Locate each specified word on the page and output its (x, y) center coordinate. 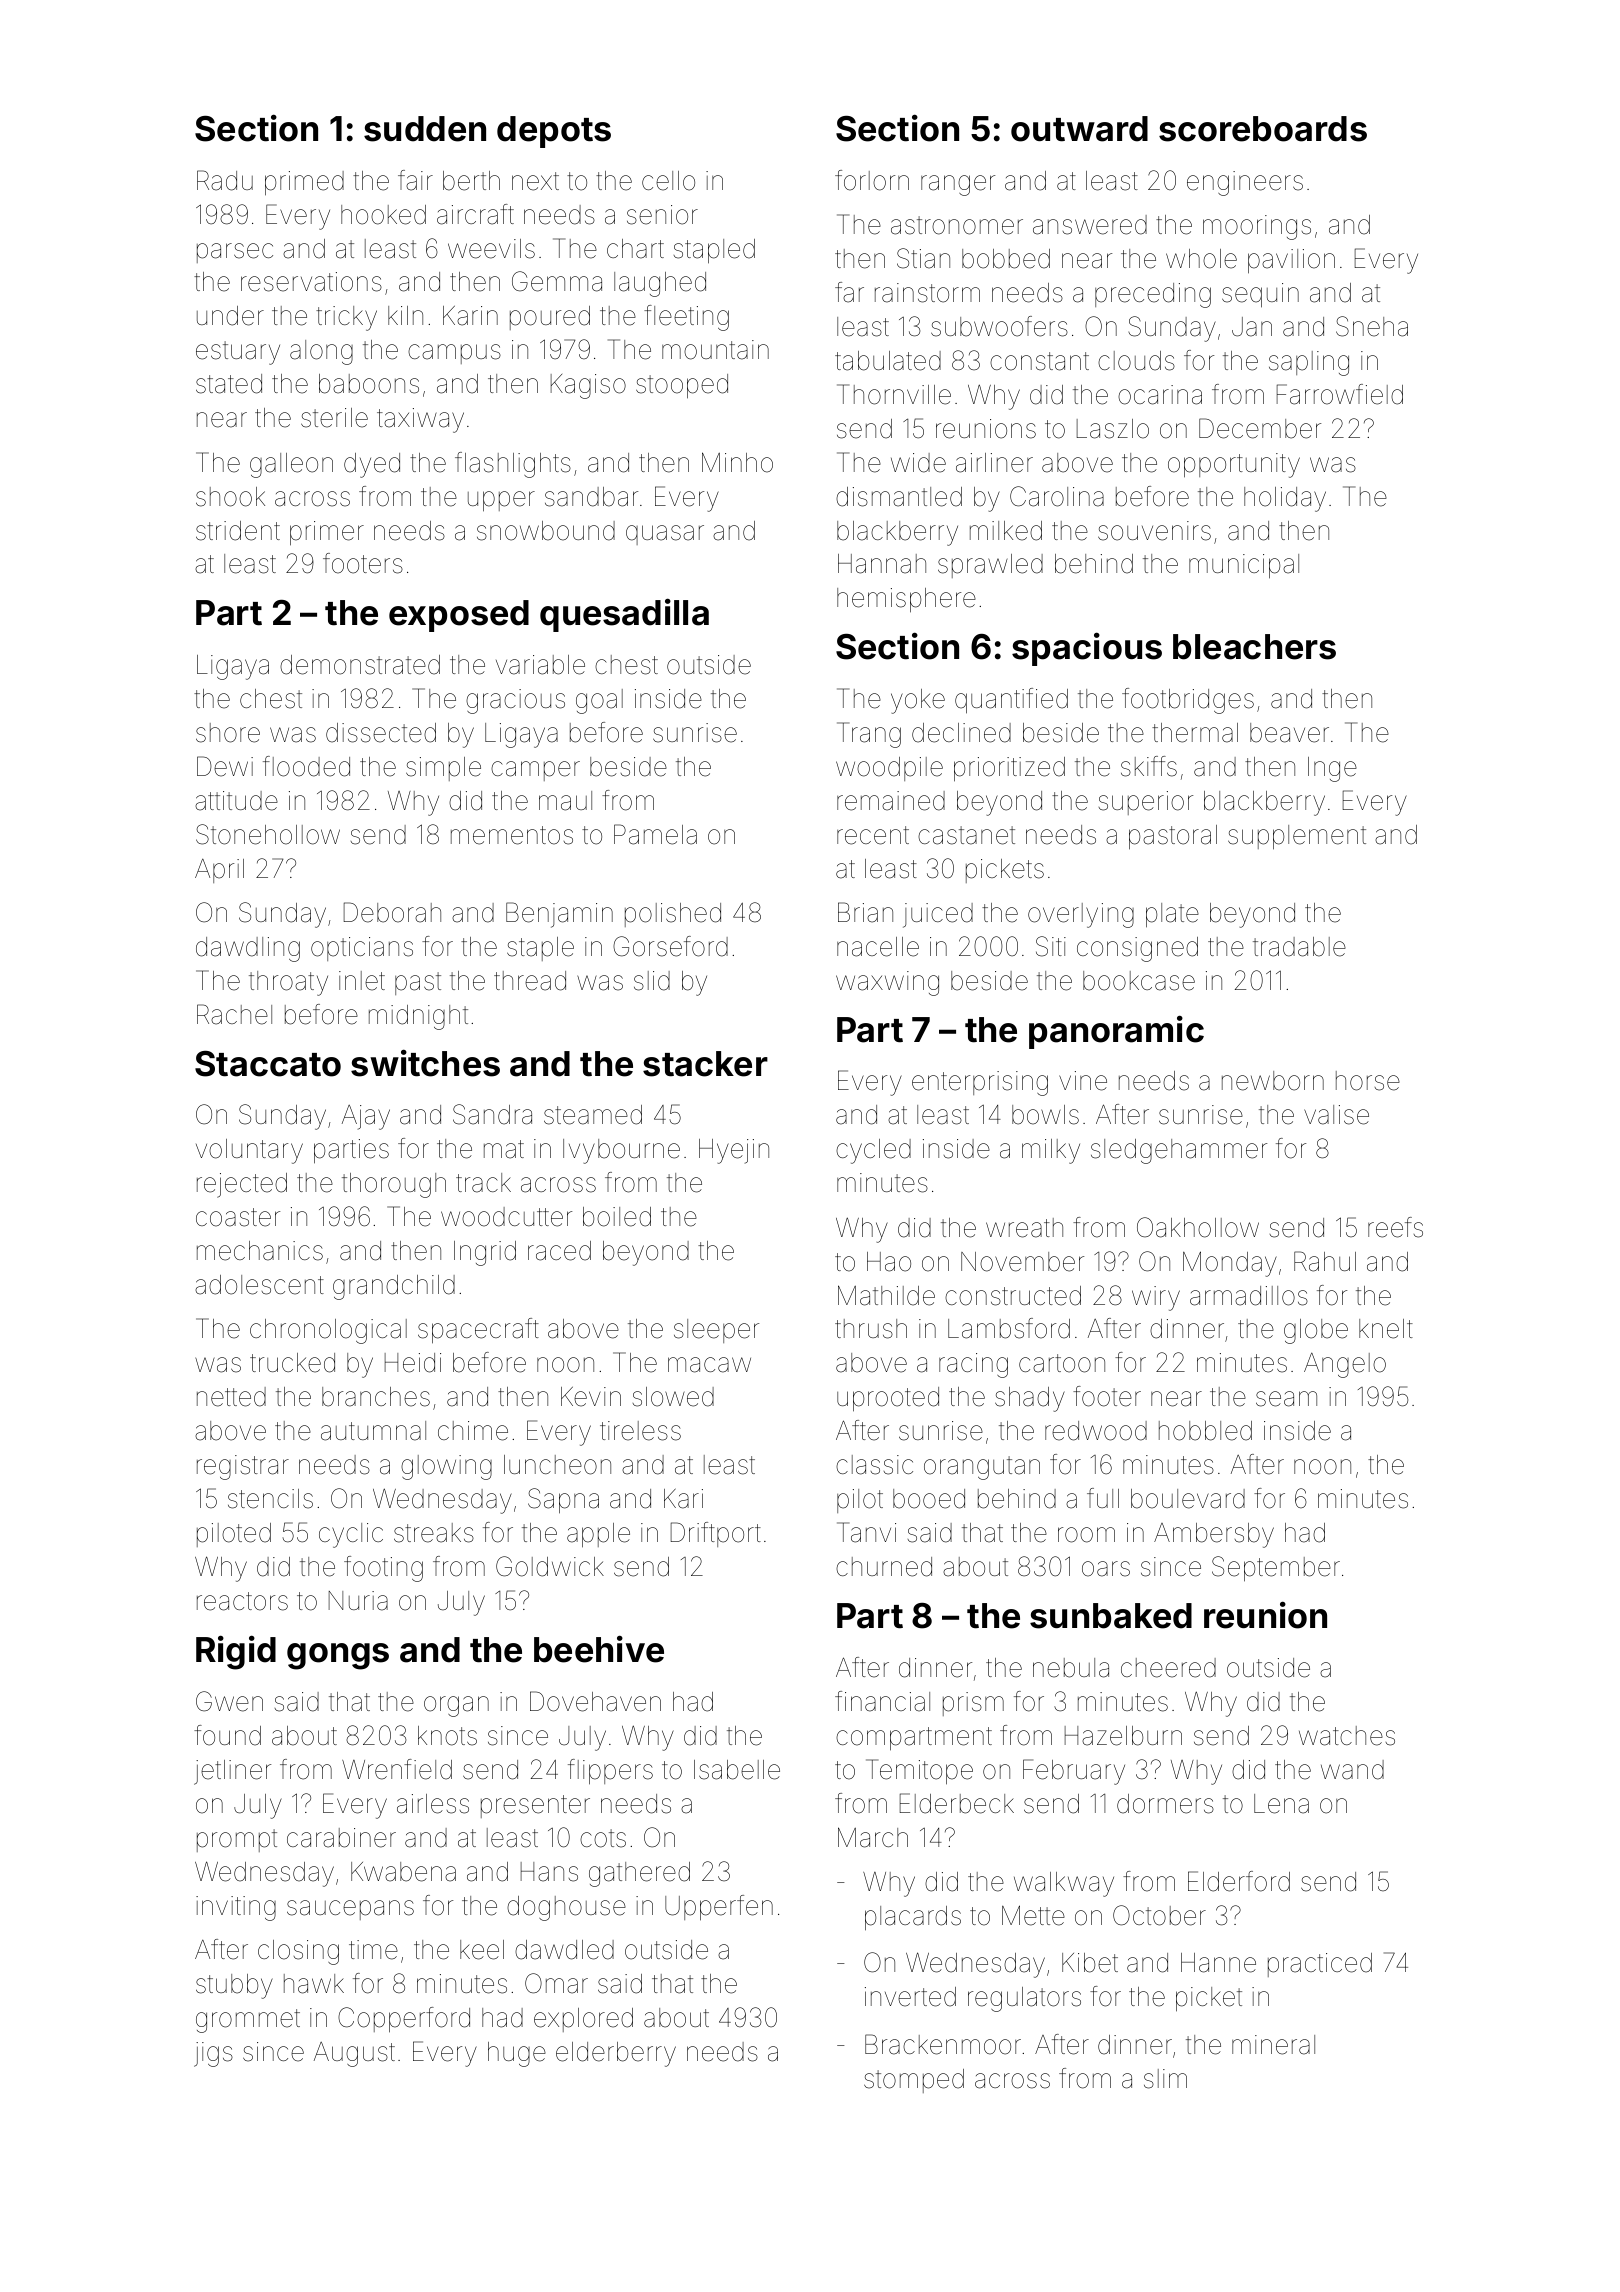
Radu (225, 180)
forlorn (872, 180)
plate (1172, 915)
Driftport (716, 1534)
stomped (914, 2081)
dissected (381, 733)
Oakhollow (1198, 1227)
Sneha (1372, 326)
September (1276, 1569)
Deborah (392, 912)
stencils (270, 1499)
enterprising (980, 1083)
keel (482, 1950)
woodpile (889, 769)
